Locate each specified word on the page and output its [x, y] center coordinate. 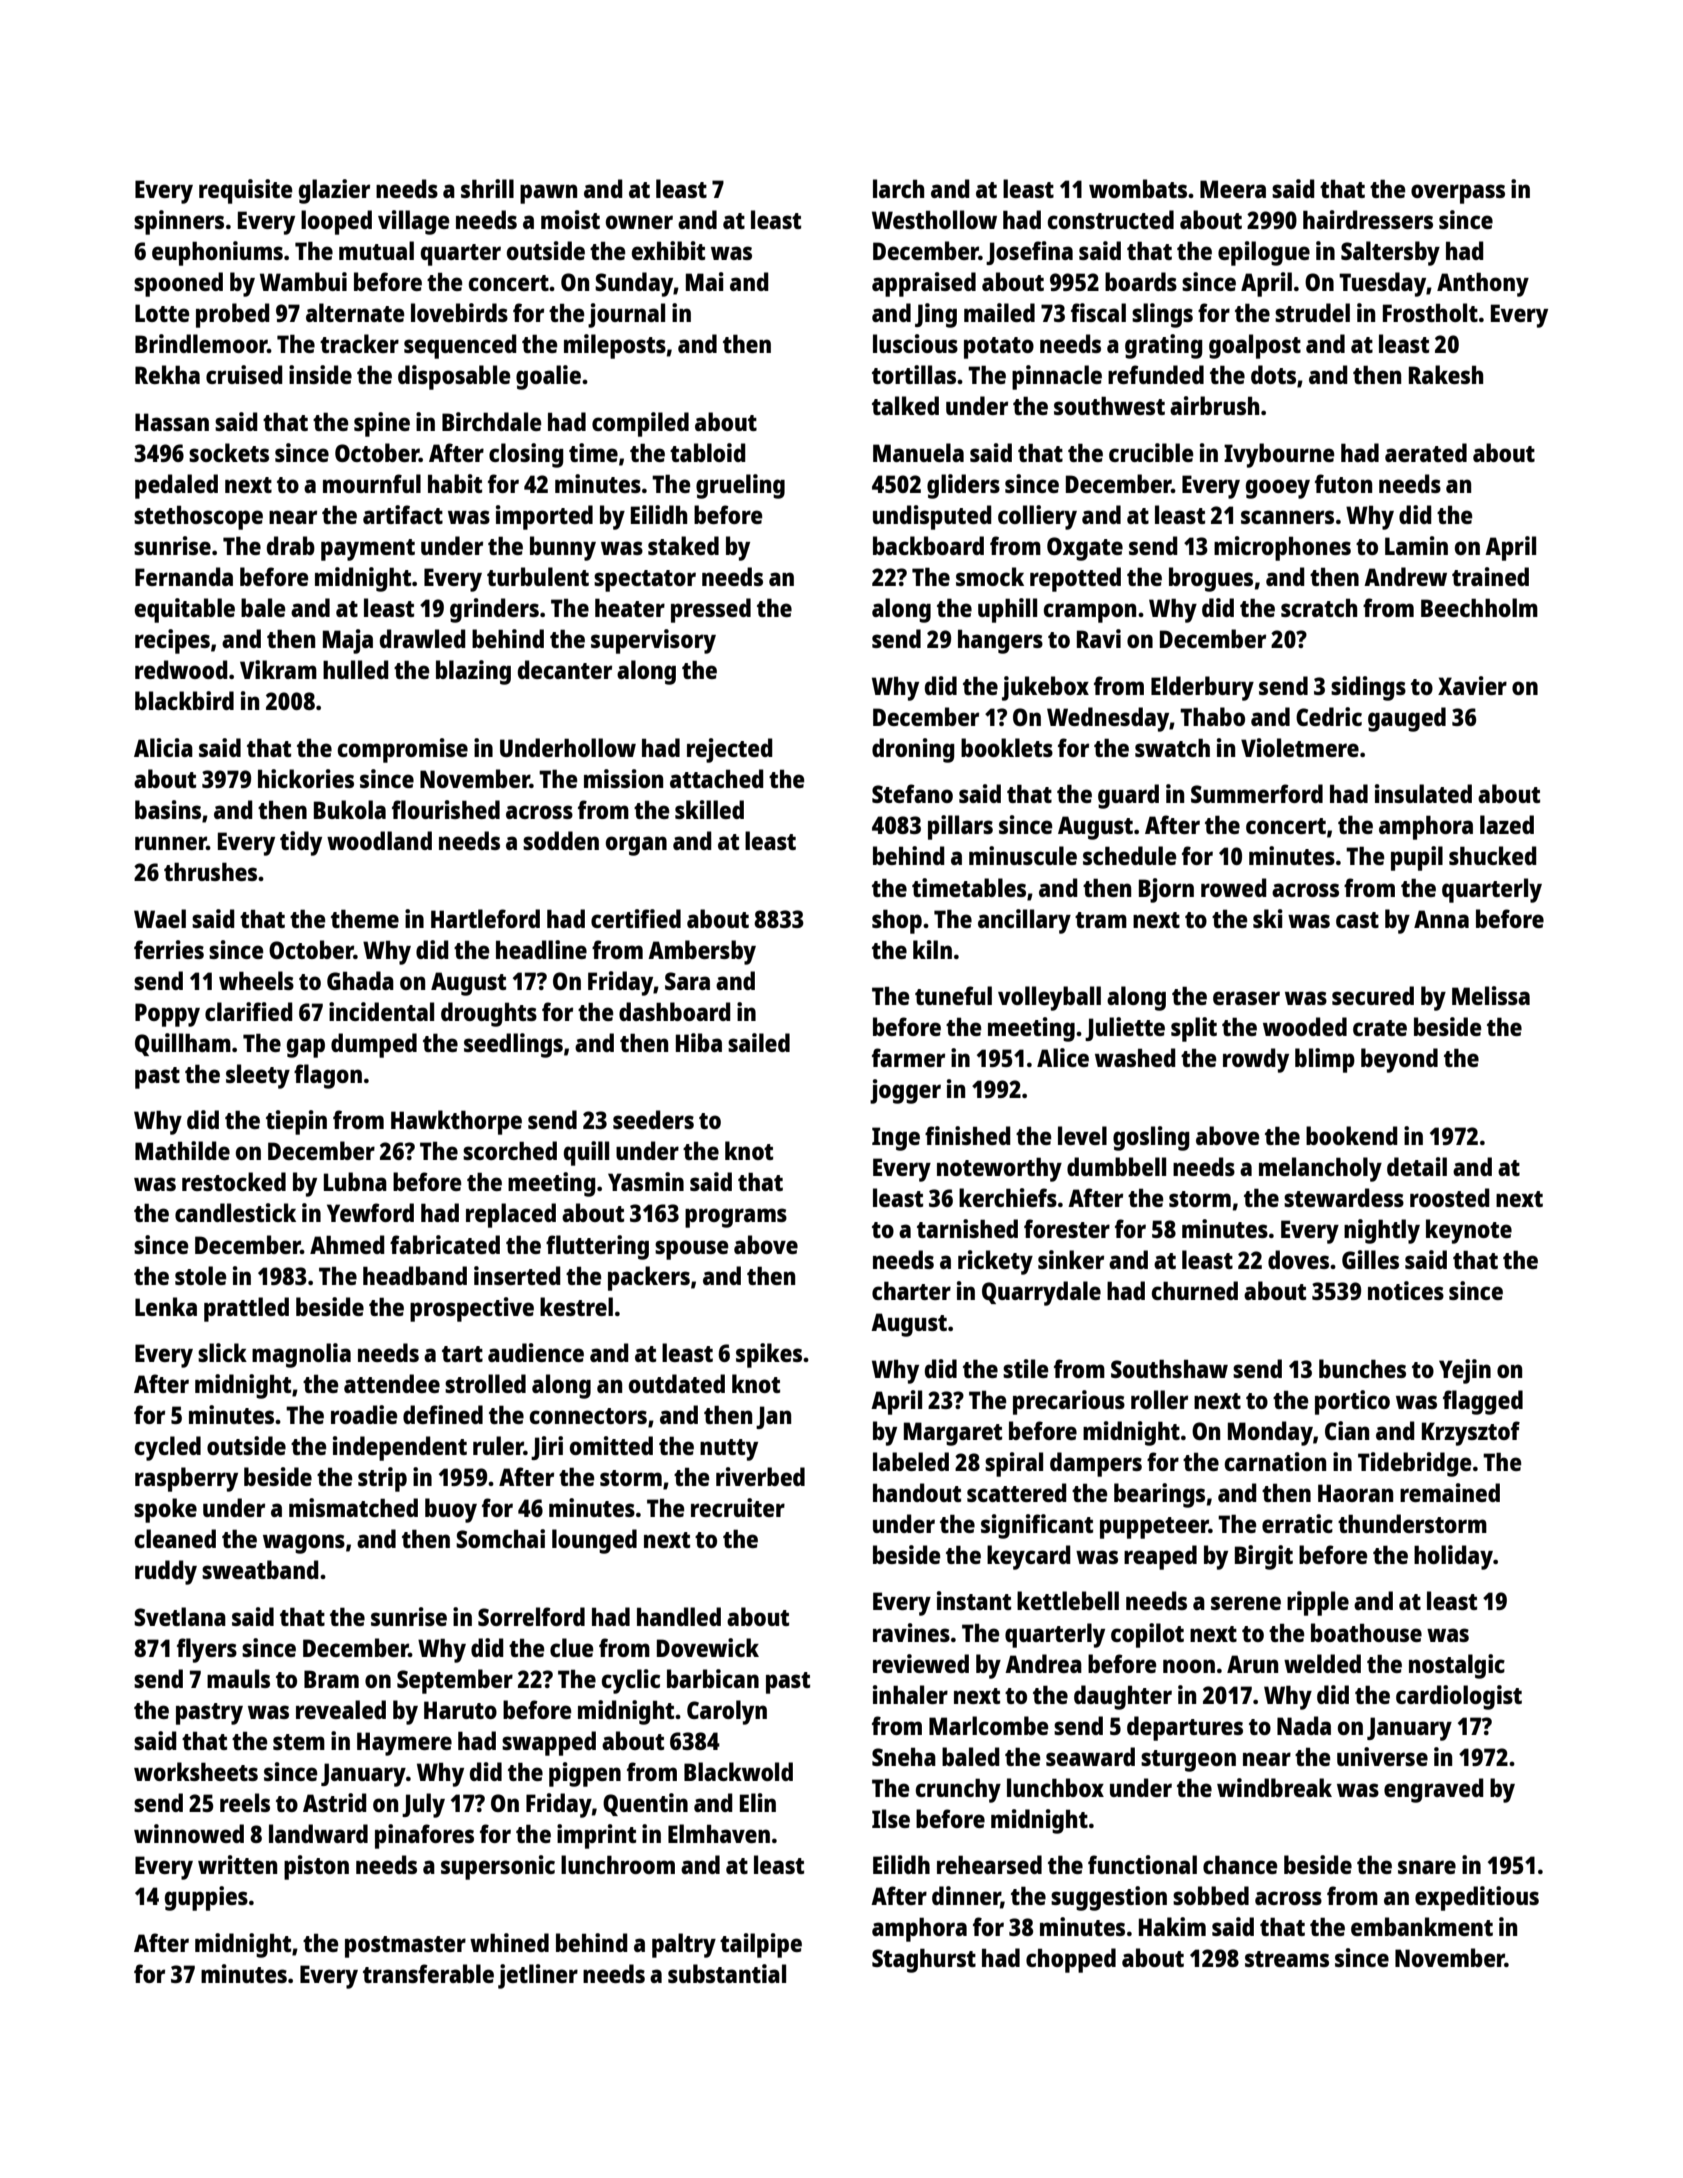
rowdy [1256, 1060]
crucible [1151, 452]
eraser [1246, 998]
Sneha [904, 1756]
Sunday [634, 284]
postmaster [405, 1947]
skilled [709, 809]
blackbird [184, 700]
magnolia [301, 1355]
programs [736, 1218]
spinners [179, 222]
